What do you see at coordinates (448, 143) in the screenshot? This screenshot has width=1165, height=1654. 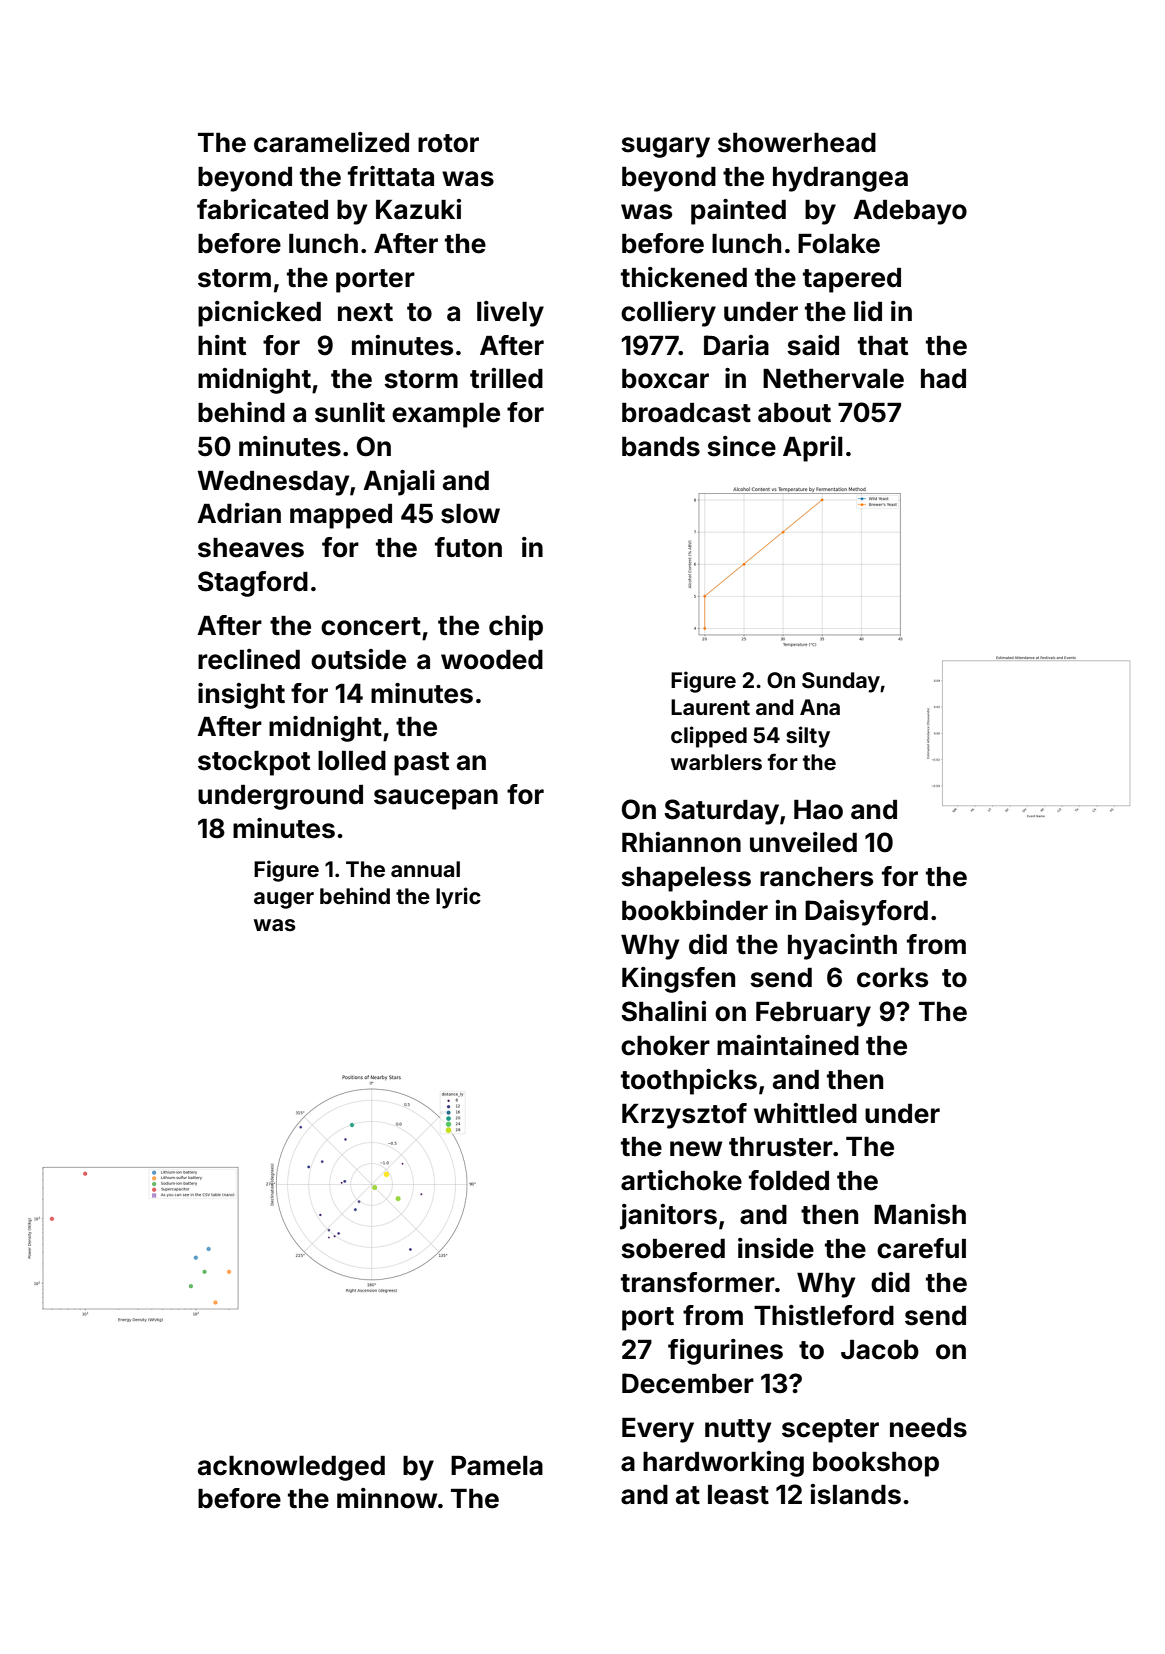 I see `rotor` at bounding box center [448, 143].
